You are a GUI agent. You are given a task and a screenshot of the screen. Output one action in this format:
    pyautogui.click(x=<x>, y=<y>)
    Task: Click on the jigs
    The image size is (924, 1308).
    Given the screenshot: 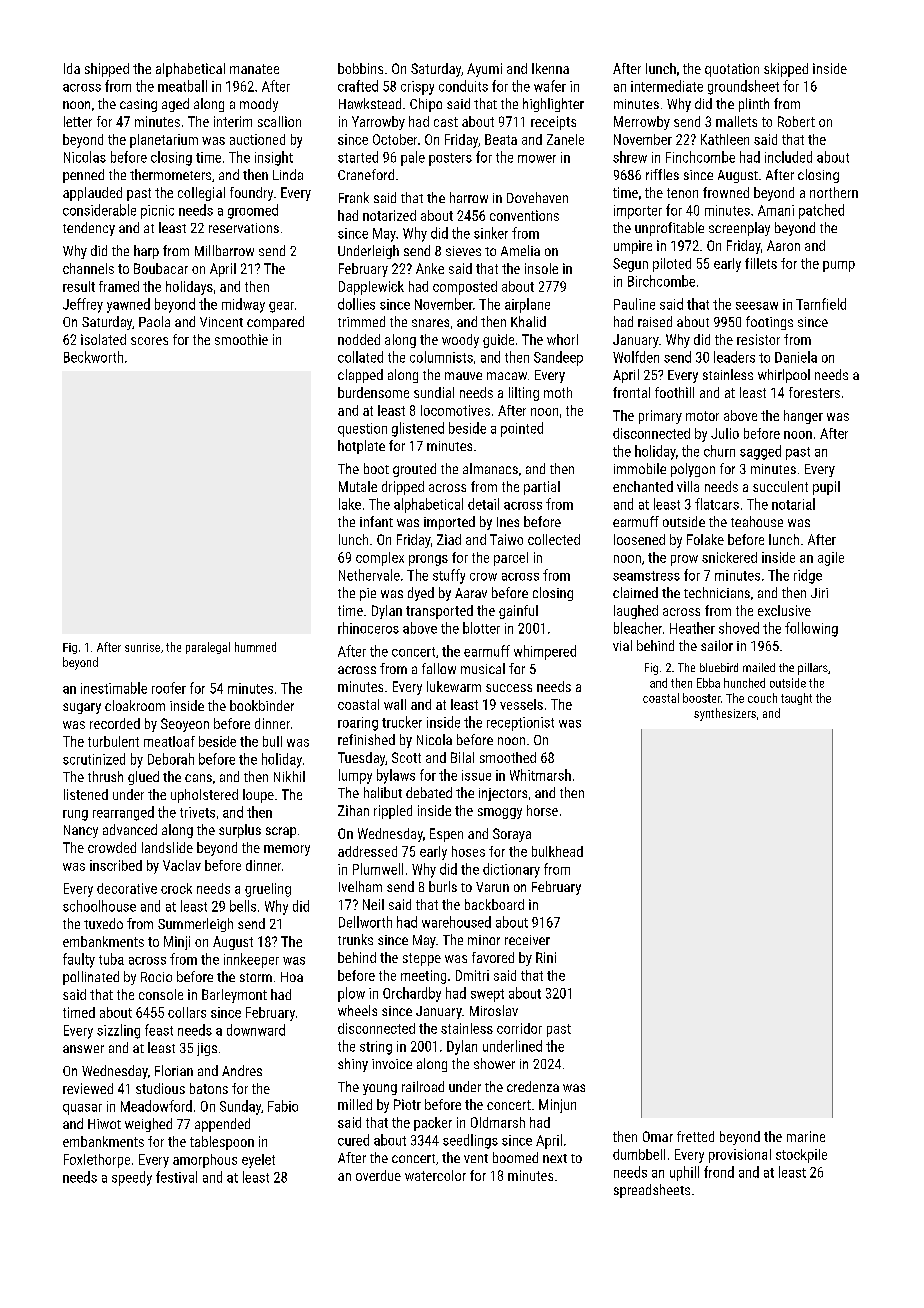 What is the action you would take?
    pyautogui.click(x=207, y=1049)
